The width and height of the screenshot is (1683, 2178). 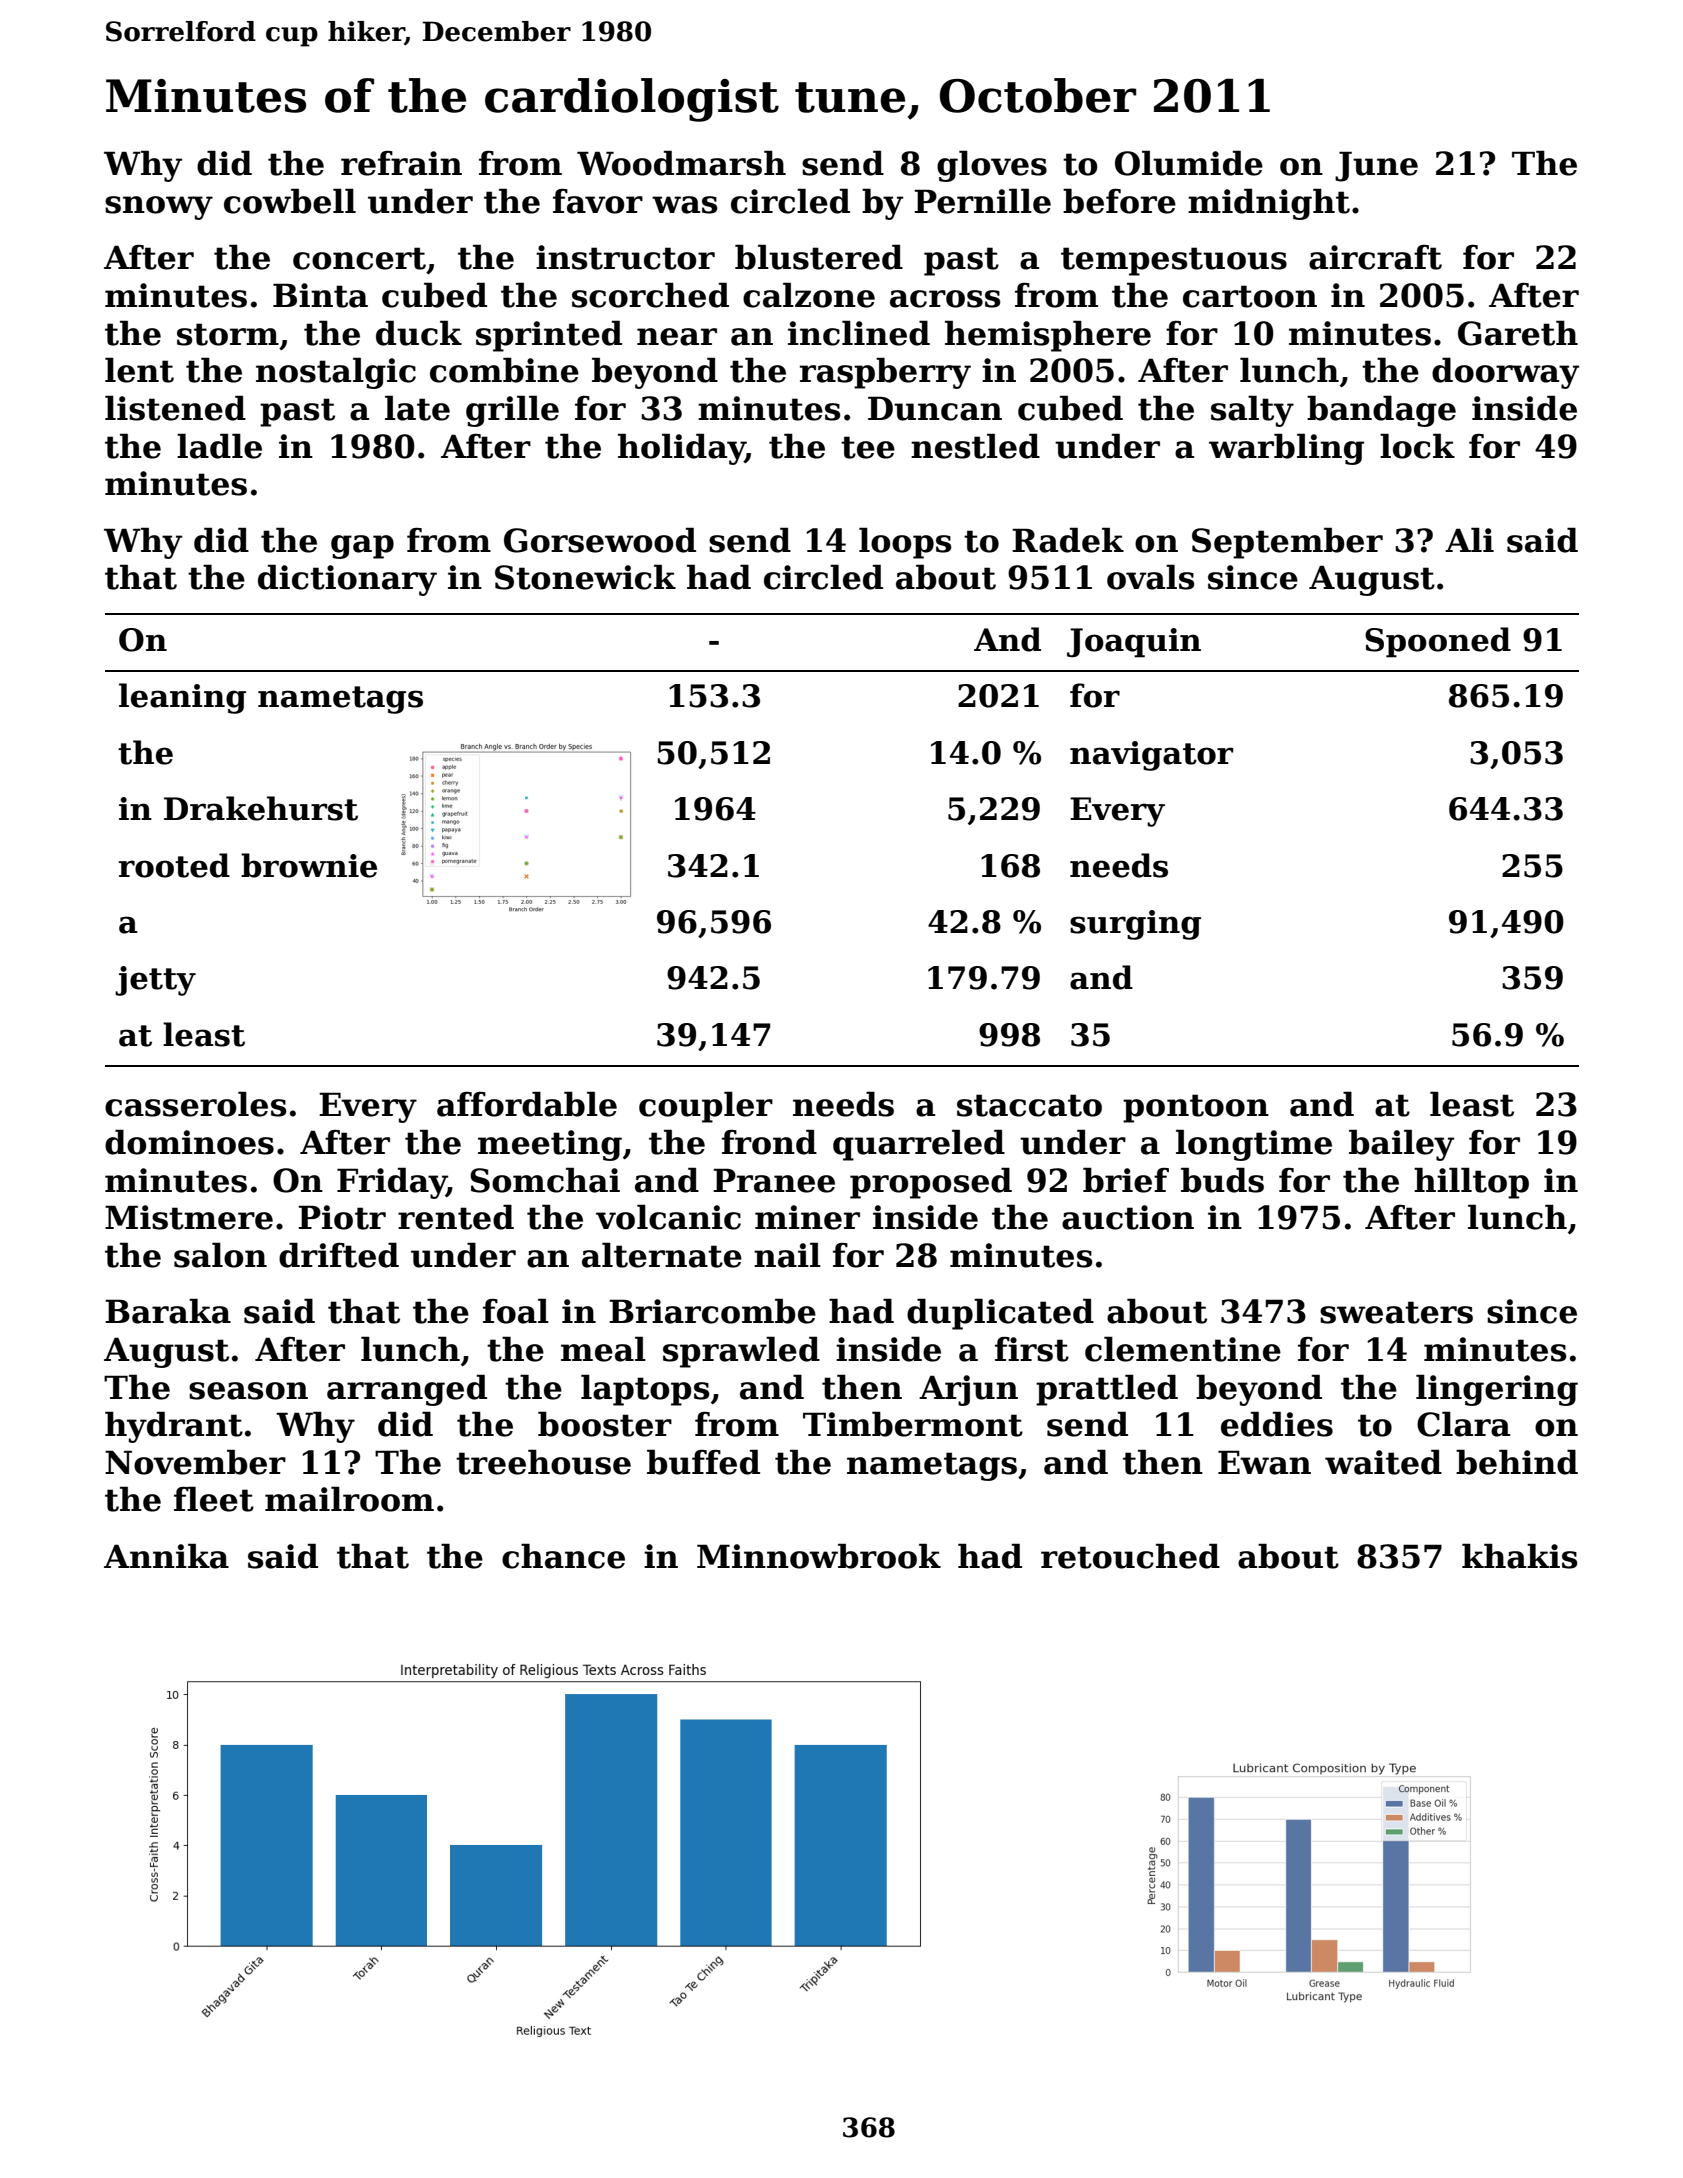 What do you see at coordinates (1134, 643) in the screenshot?
I see `Joaquin` at bounding box center [1134, 643].
